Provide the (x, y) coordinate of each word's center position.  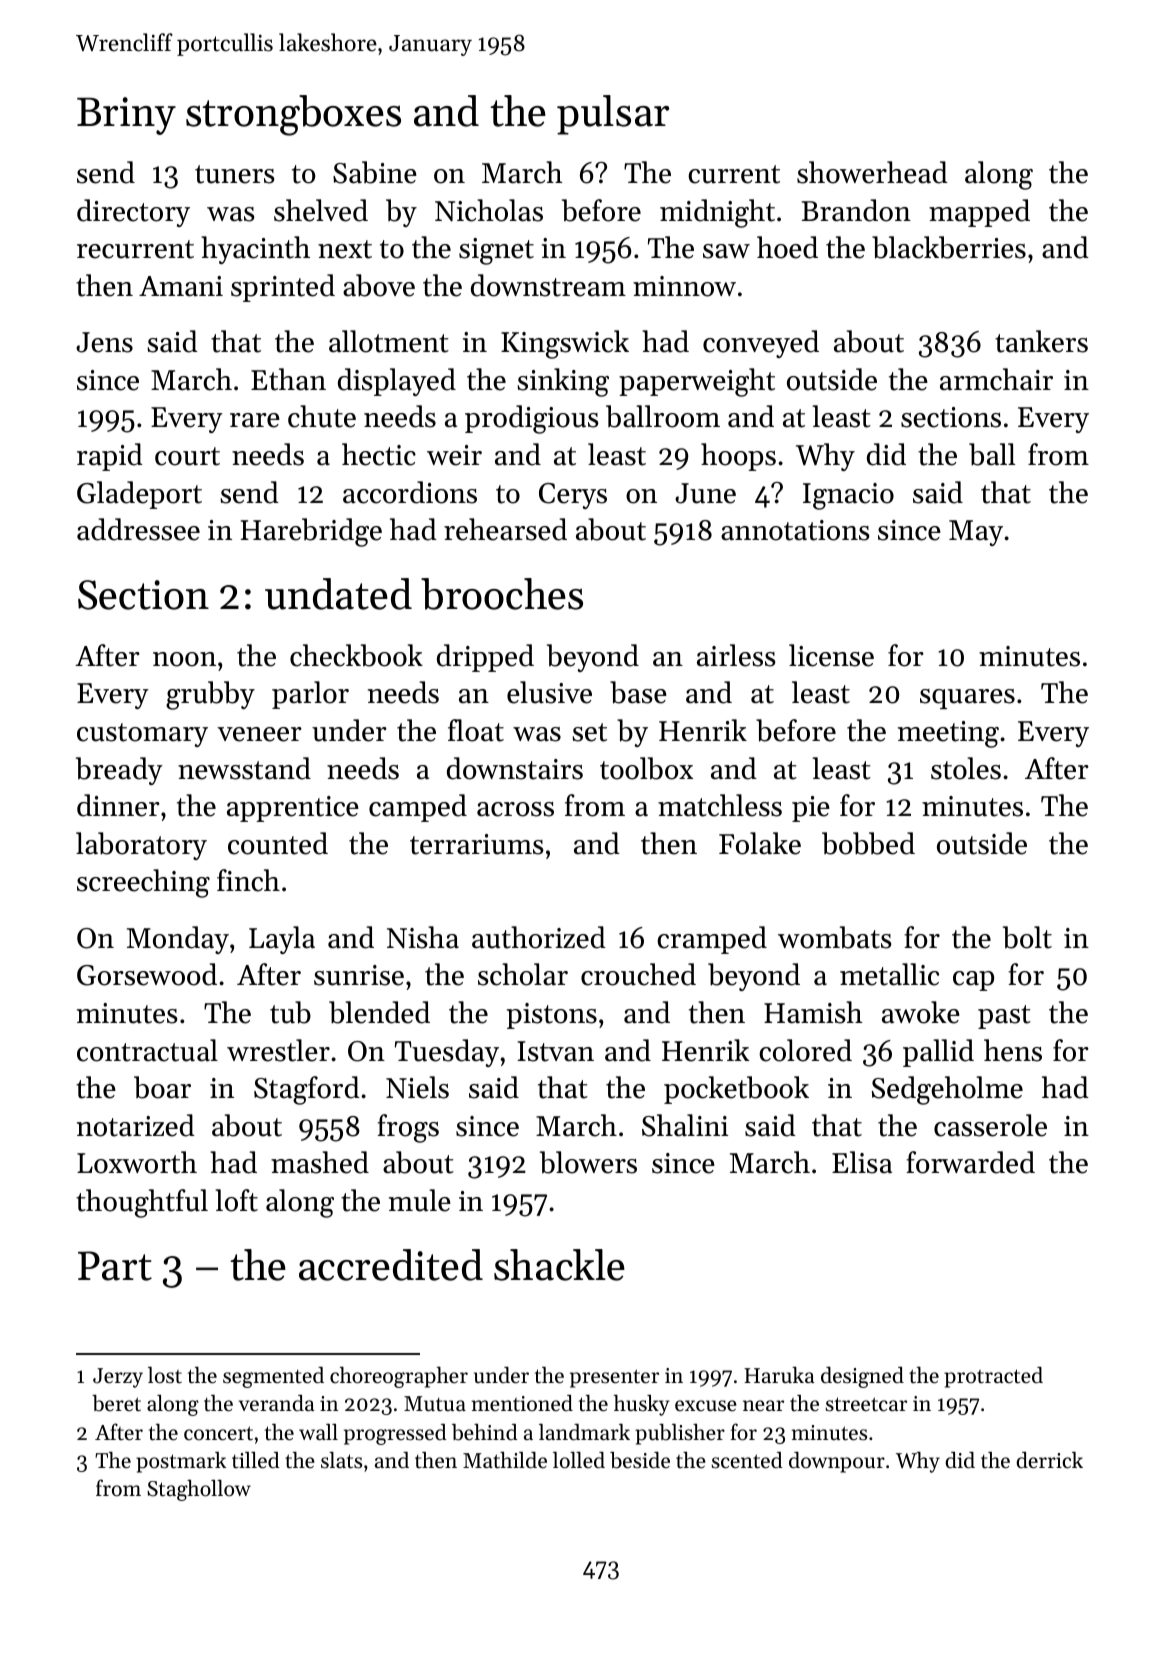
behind (485, 1432)
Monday (178, 940)
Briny (126, 116)
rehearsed (505, 529)
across (515, 809)
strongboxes (293, 115)
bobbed (868, 843)
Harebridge (311, 532)
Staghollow (199, 1490)
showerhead (872, 172)
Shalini (685, 1125)
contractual (147, 1050)
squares (967, 699)
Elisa (862, 1162)
